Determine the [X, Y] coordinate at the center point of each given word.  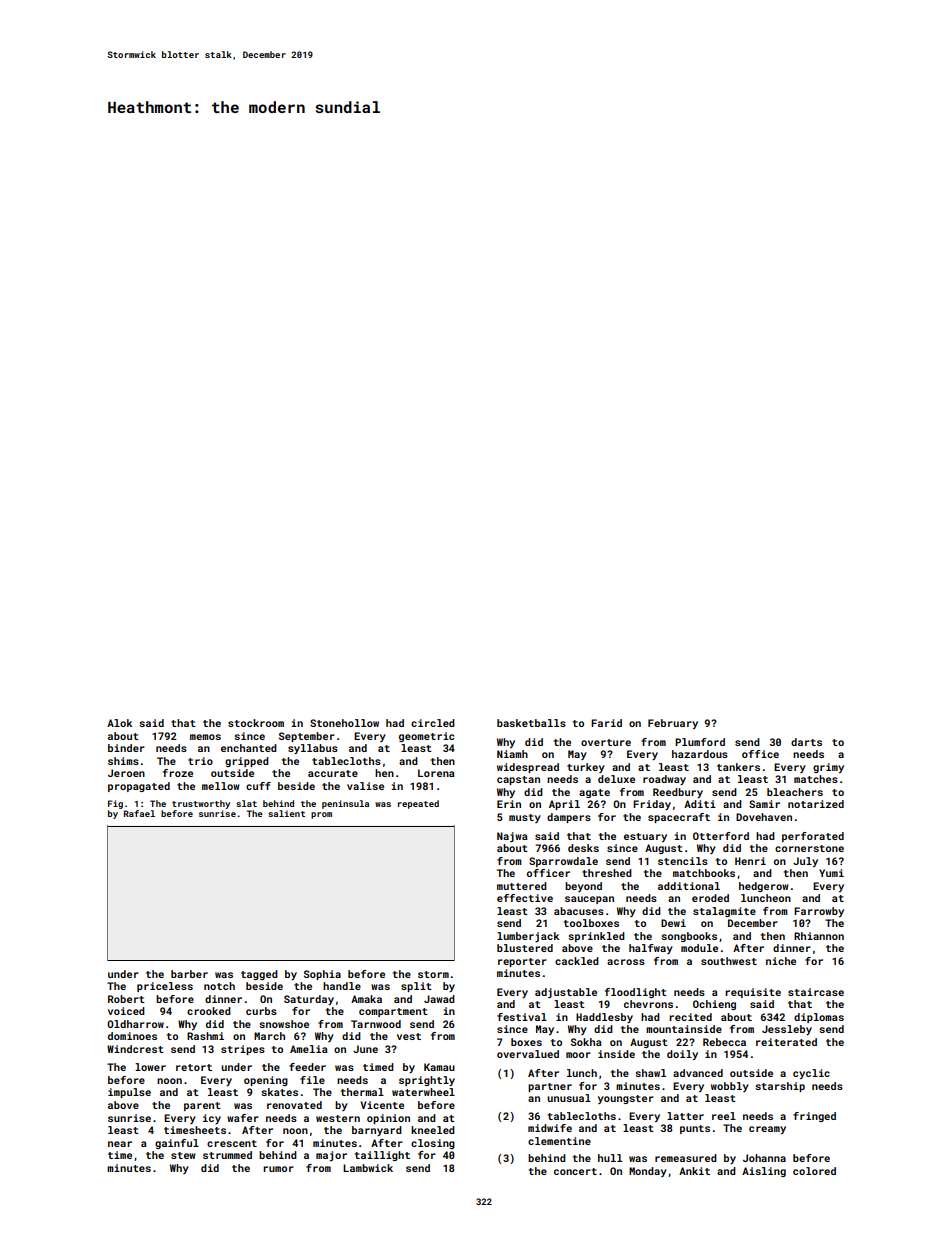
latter [685, 1116]
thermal [362, 1092]
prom [321, 815]
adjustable [566, 993]
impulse [129, 1093]
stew [183, 1155]
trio [200, 761]
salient [286, 813]
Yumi [831, 873]
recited [690, 1017]
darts [806, 742]
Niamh [512, 754]
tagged [259, 975]
